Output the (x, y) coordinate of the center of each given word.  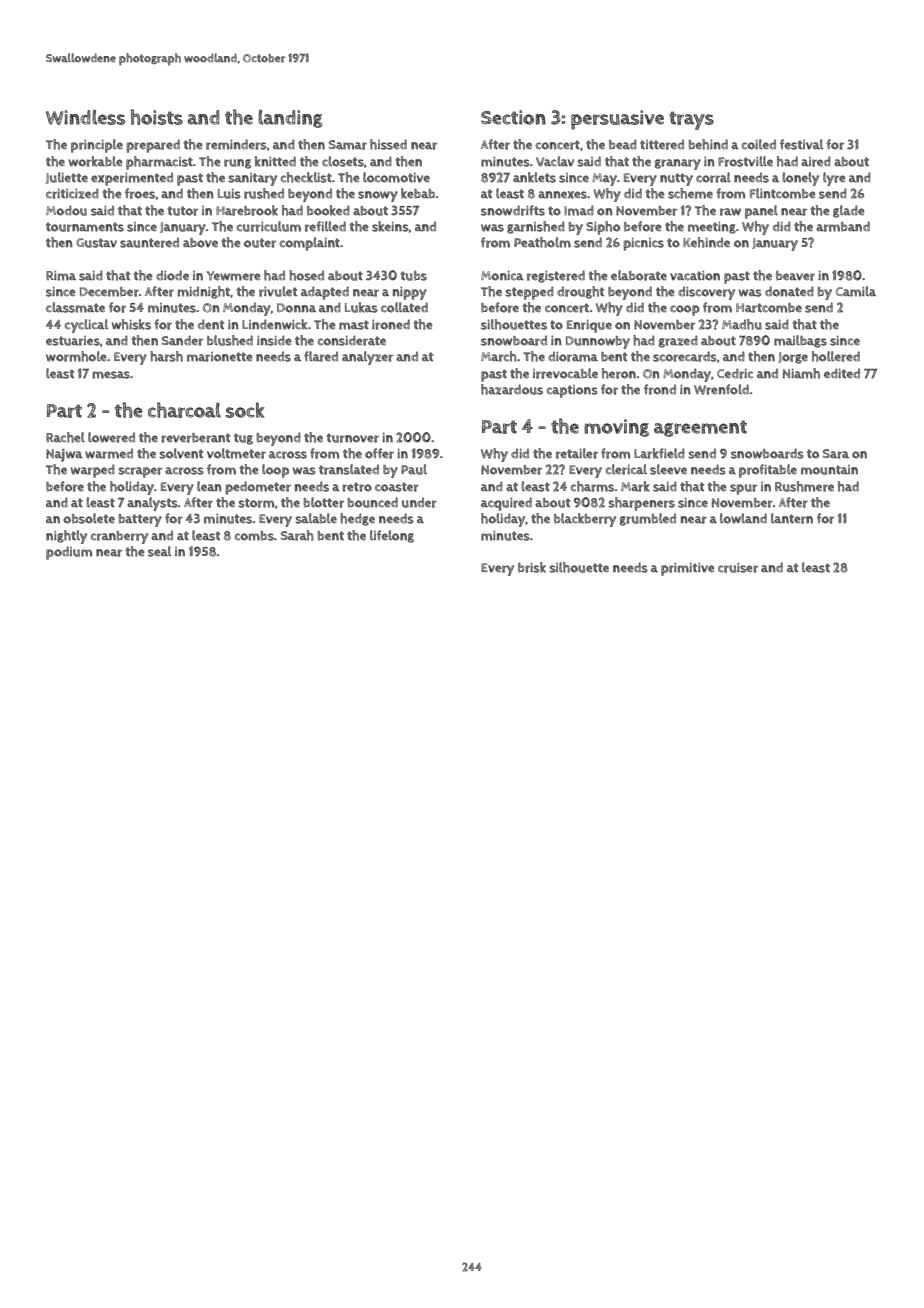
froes (140, 193)
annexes (562, 195)
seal (159, 551)
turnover (353, 438)
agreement (700, 428)
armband (843, 226)
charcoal (184, 410)
